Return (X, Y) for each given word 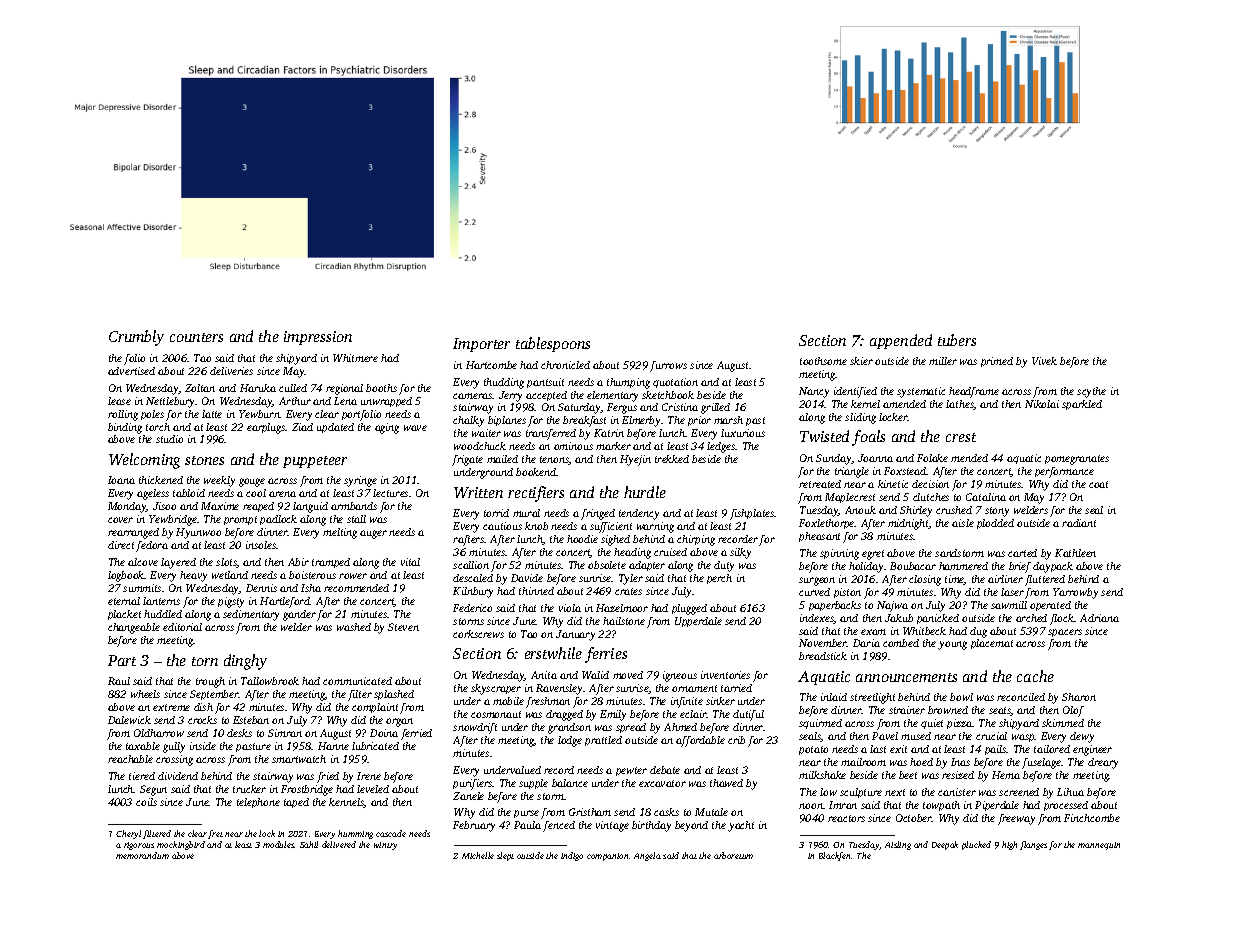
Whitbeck (924, 631)
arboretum (733, 855)
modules (279, 844)
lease (119, 401)
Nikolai (1042, 404)
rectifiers (536, 494)
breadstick (823, 656)
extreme (171, 707)
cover (120, 520)
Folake (932, 458)
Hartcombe (491, 365)
